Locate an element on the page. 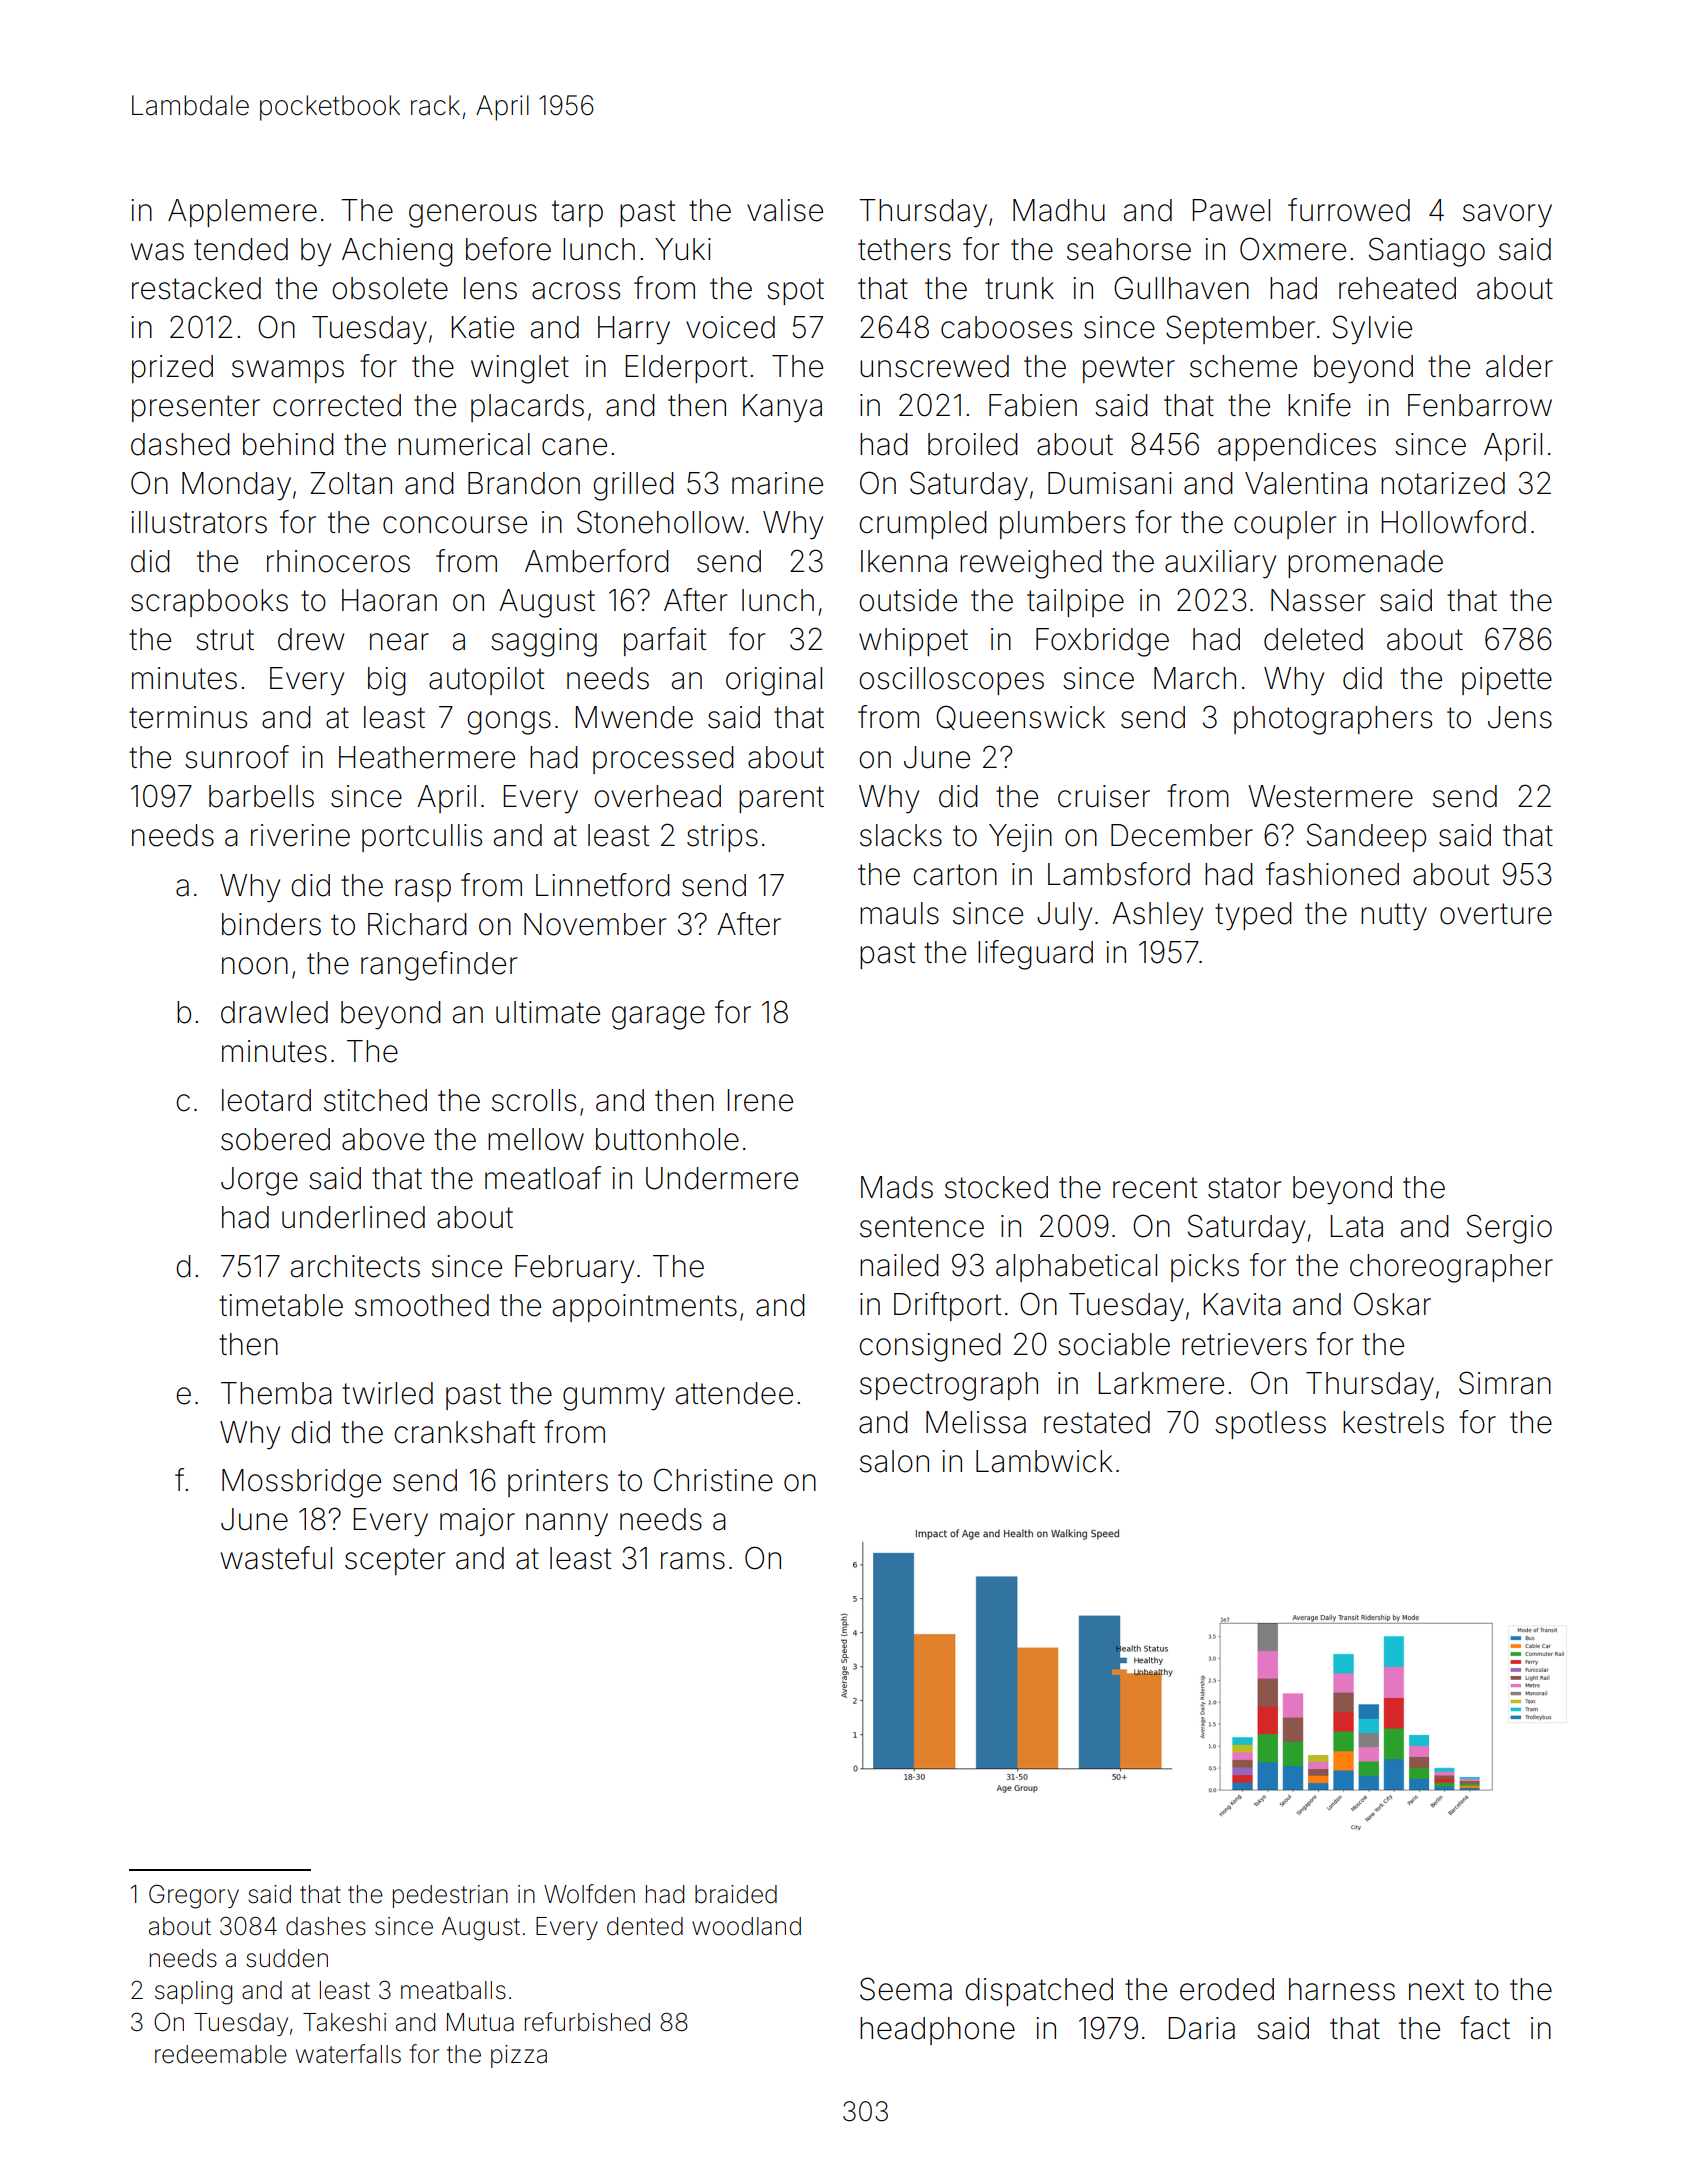  carton is located at coordinates (955, 875).
